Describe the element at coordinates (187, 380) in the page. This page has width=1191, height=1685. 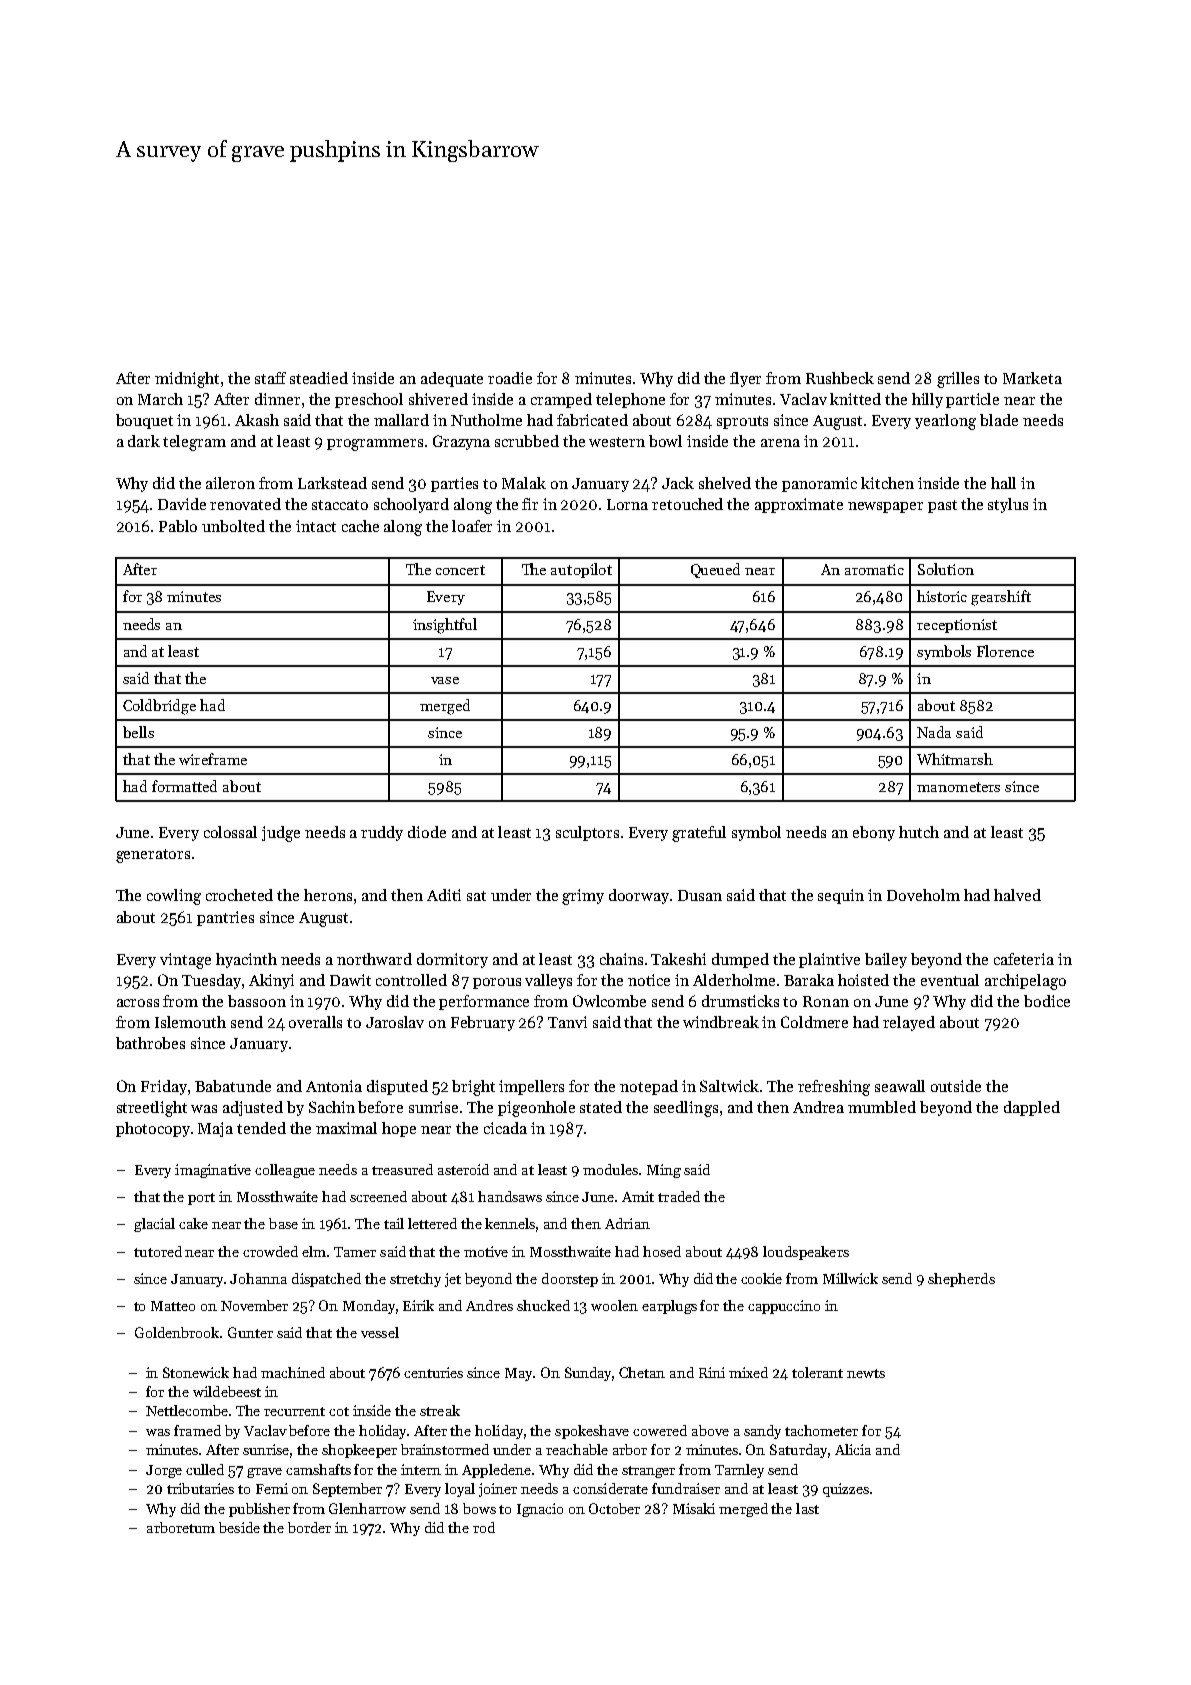
I see `midnight` at that location.
